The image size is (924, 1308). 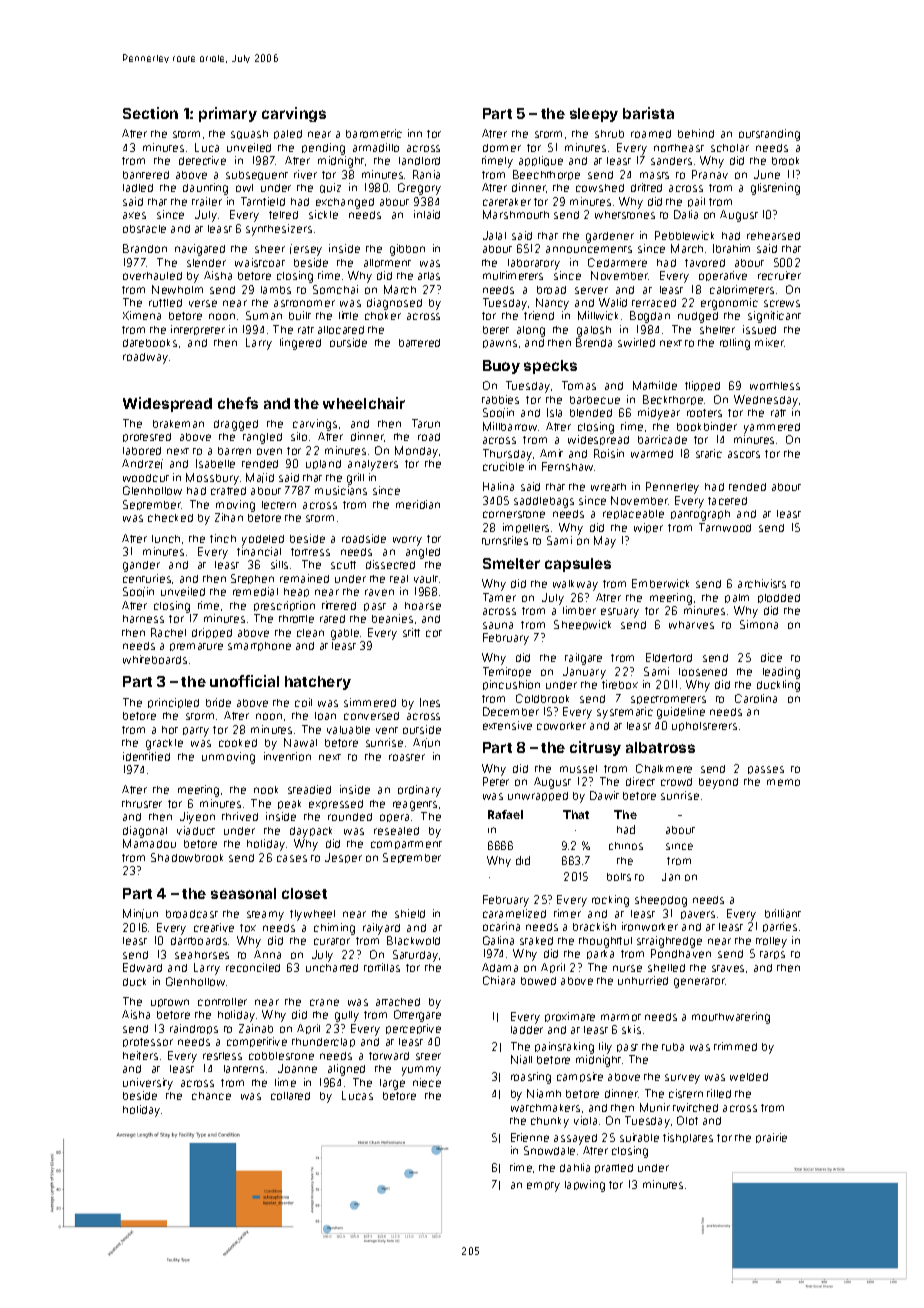 I want to click on Halina, so click(x=498, y=486).
